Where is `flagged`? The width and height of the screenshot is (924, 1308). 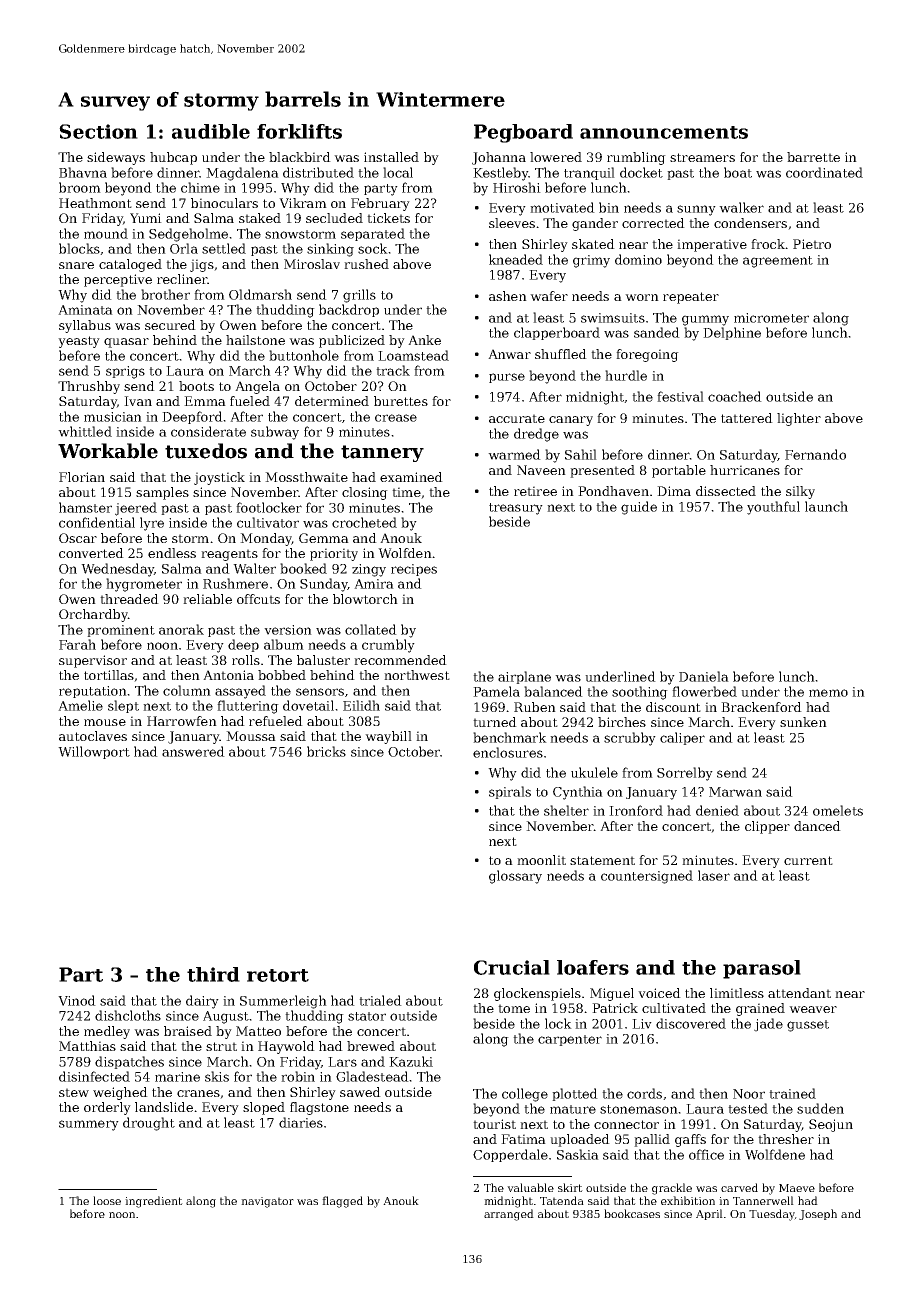 flagged is located at coordinates (342, 1202).
